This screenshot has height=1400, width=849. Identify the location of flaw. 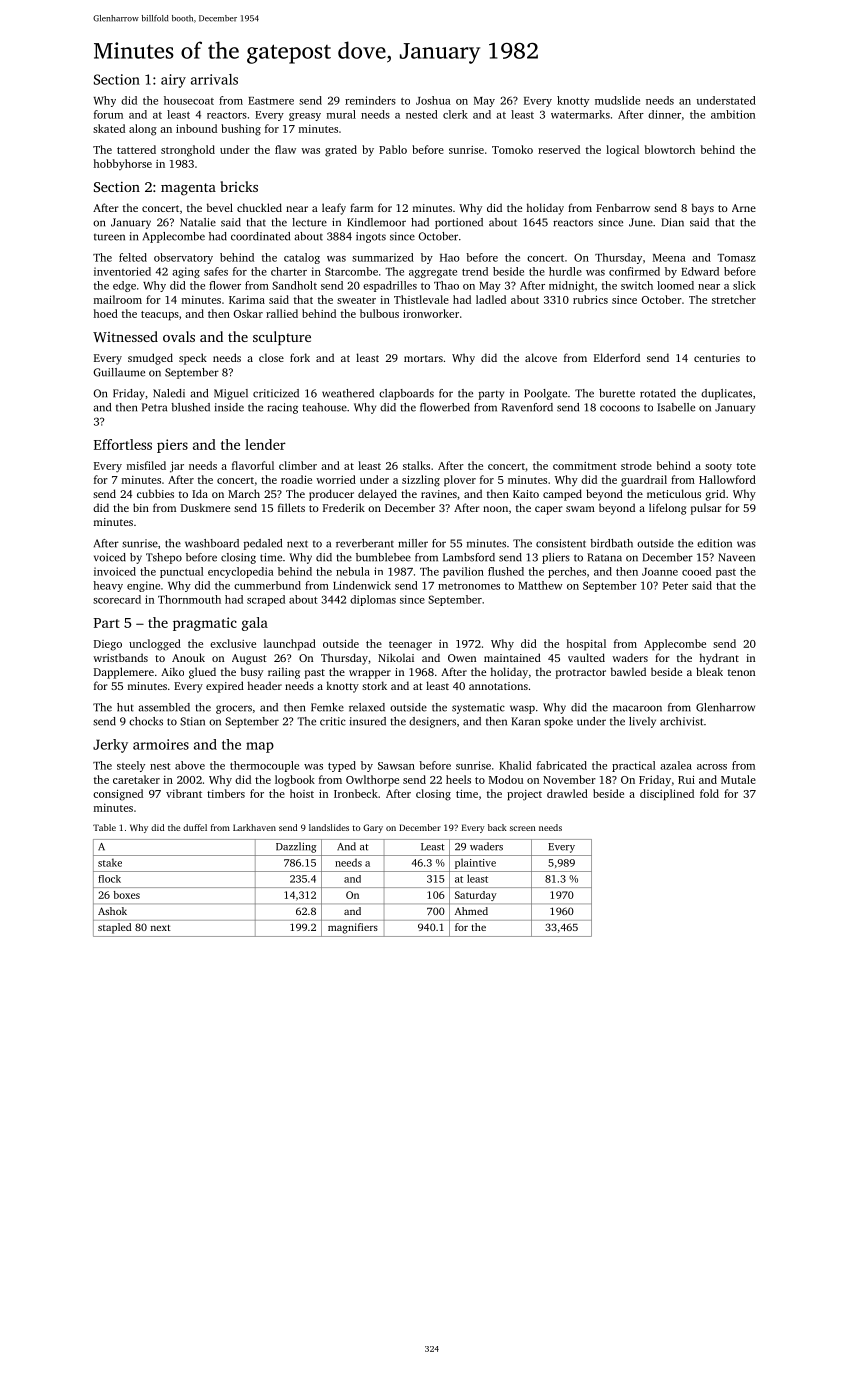
(285, 149).
